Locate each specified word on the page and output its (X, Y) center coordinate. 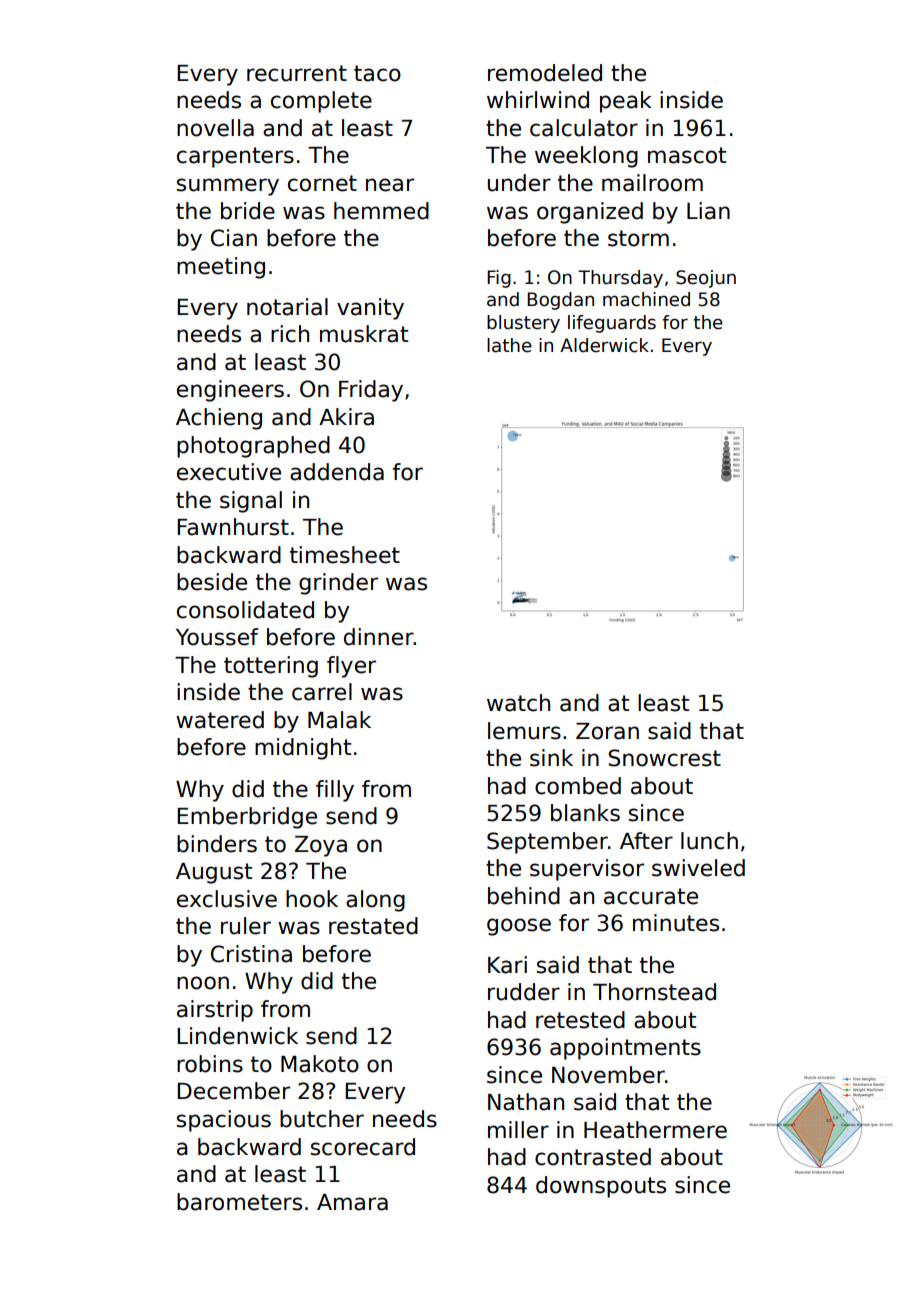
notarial (287, 307)
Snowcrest (664, 758)
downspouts (601, 1187)
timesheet (345, 555)
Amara (352, 1202)
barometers (239, 1202)
